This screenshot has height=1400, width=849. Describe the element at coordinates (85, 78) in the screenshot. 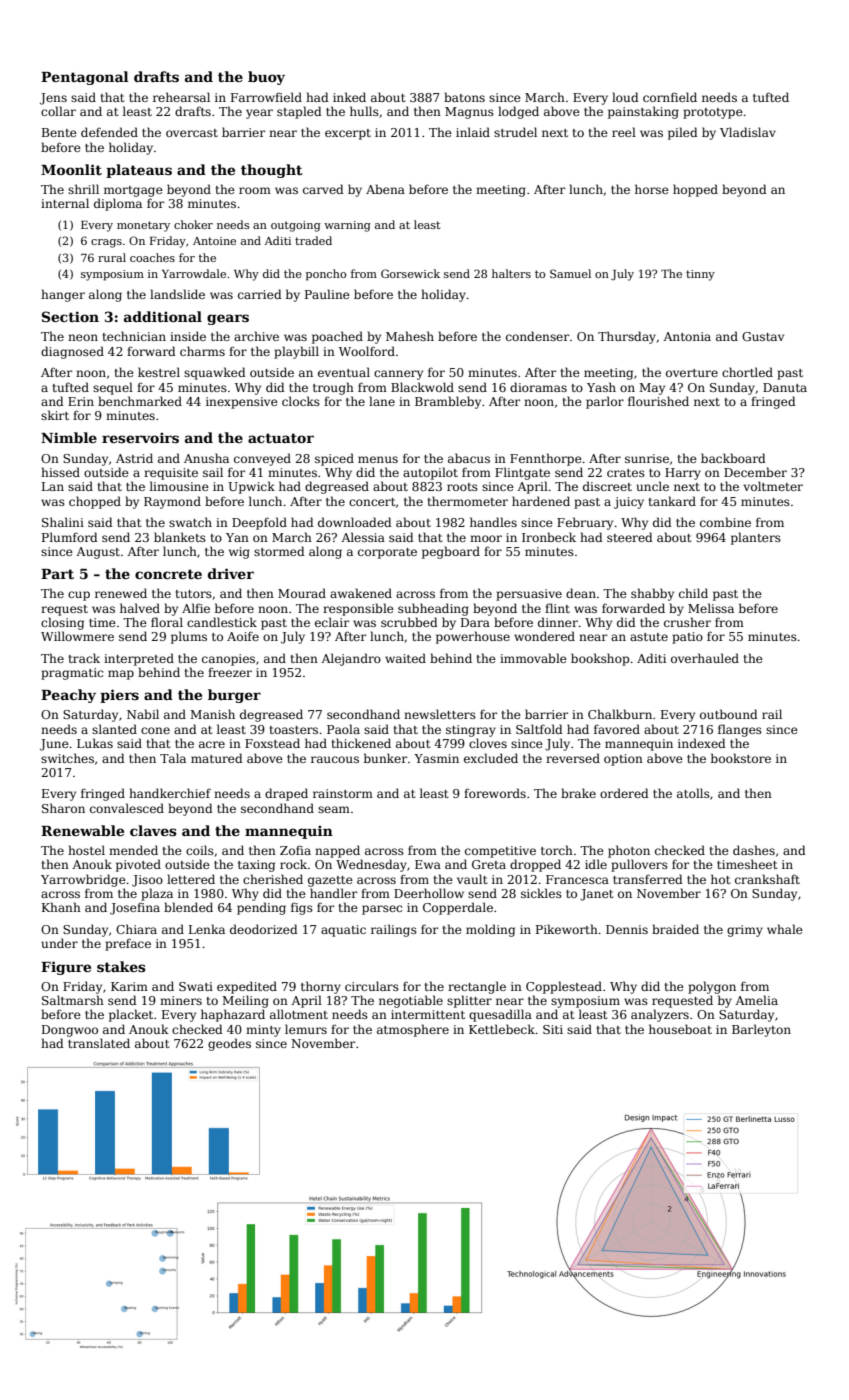

I see `Pentagonal` at that location.
